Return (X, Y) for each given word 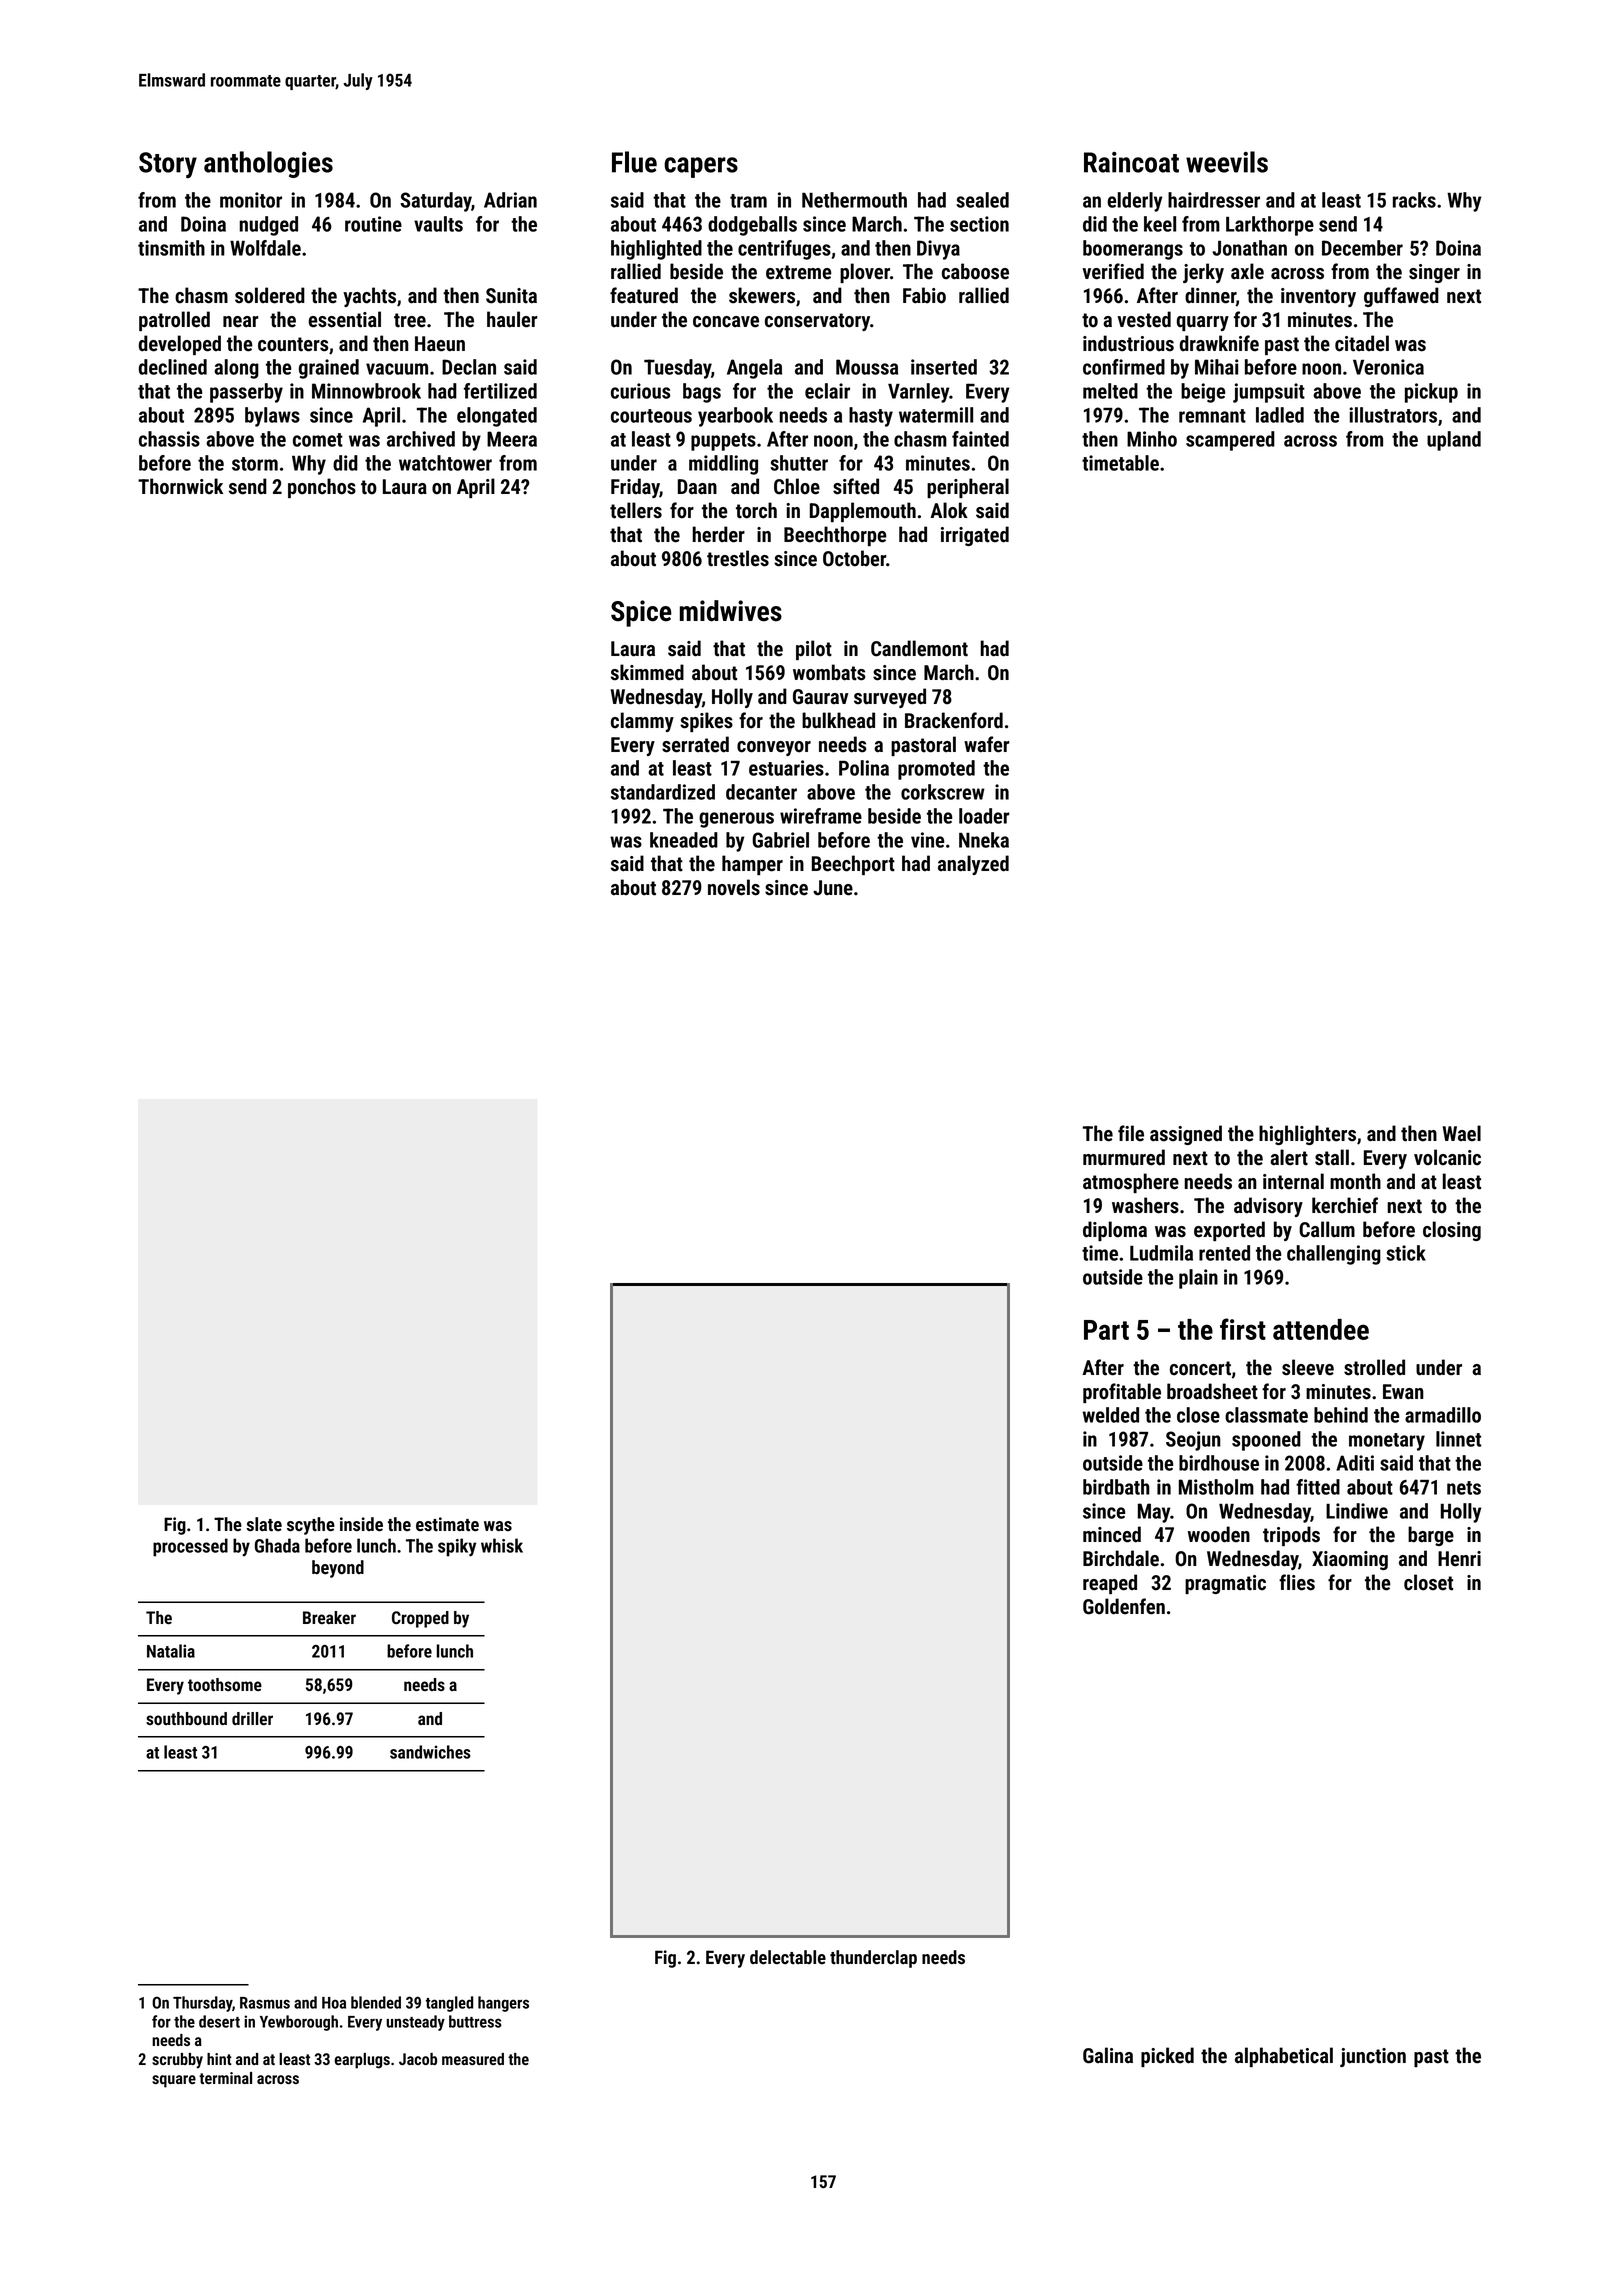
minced (1112, 1534)
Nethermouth (854, 200)
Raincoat (1131, 162)
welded (1111, 1415)
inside (361, 1524)
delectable (788, 1957)
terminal (225, 2078)
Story (168, 165)
